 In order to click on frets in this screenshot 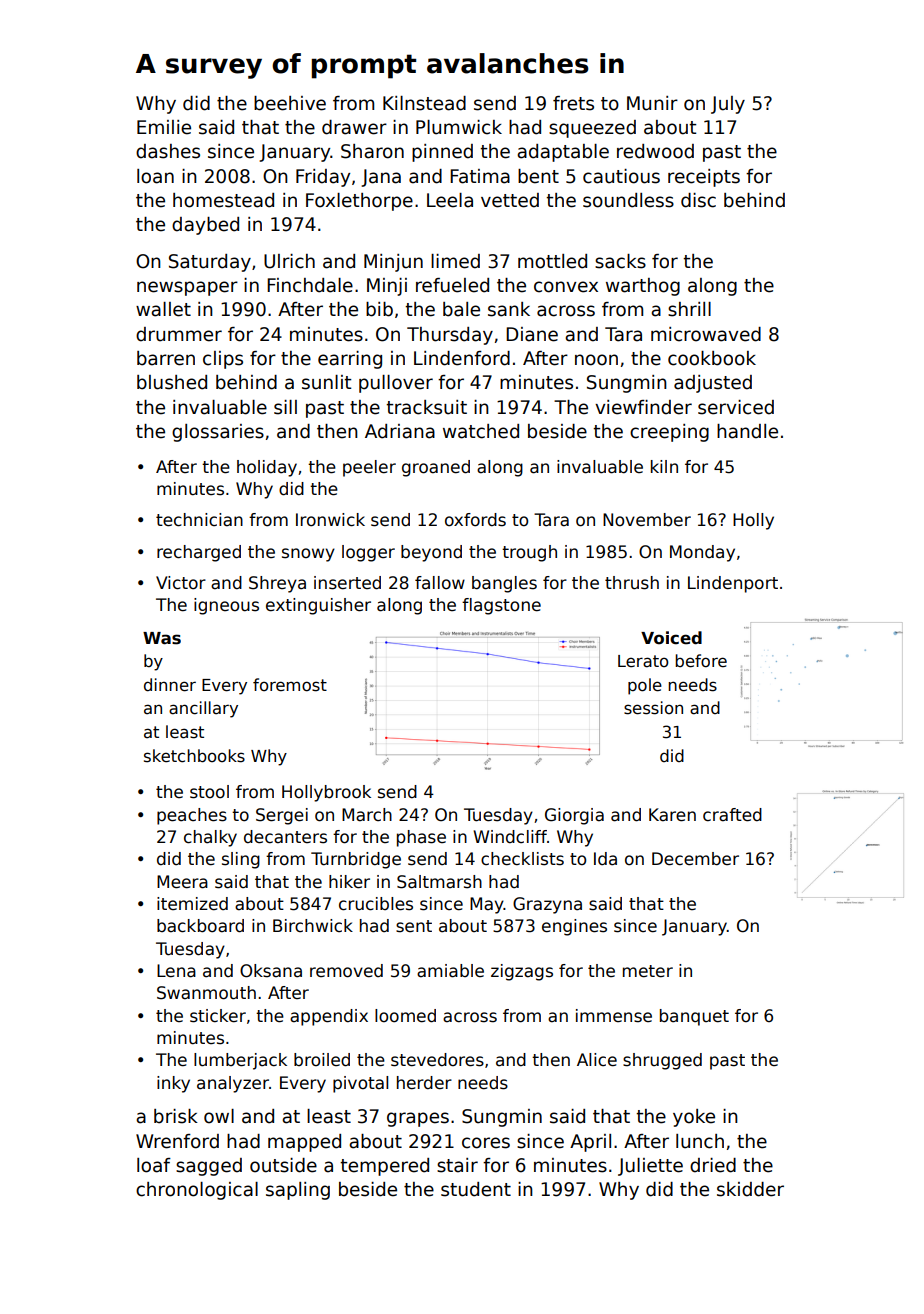, I will do `click(573, 103)`.
